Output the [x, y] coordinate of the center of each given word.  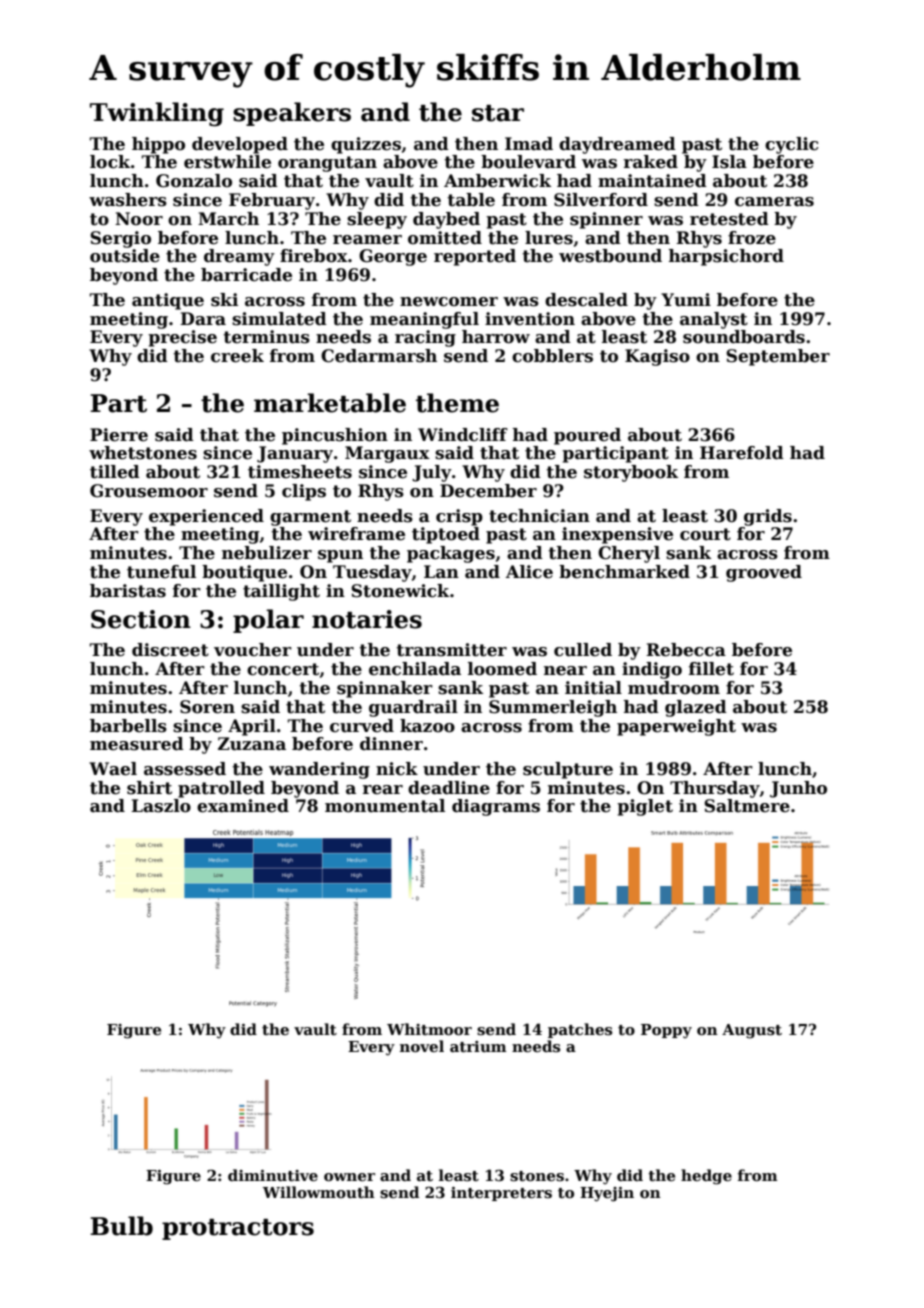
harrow [496, 337]
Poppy [666, 1031]
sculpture [568, 770]
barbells [128, 726]
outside [125, 256]
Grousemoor [149, 491]
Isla [729, 162]
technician [539, 516]
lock [110, 162]
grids [768, 517]
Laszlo [161, 806]
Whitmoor [429, 1029]
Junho [798, 789]
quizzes [366, 145]
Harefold [742, 453]
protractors [238, 1229]
